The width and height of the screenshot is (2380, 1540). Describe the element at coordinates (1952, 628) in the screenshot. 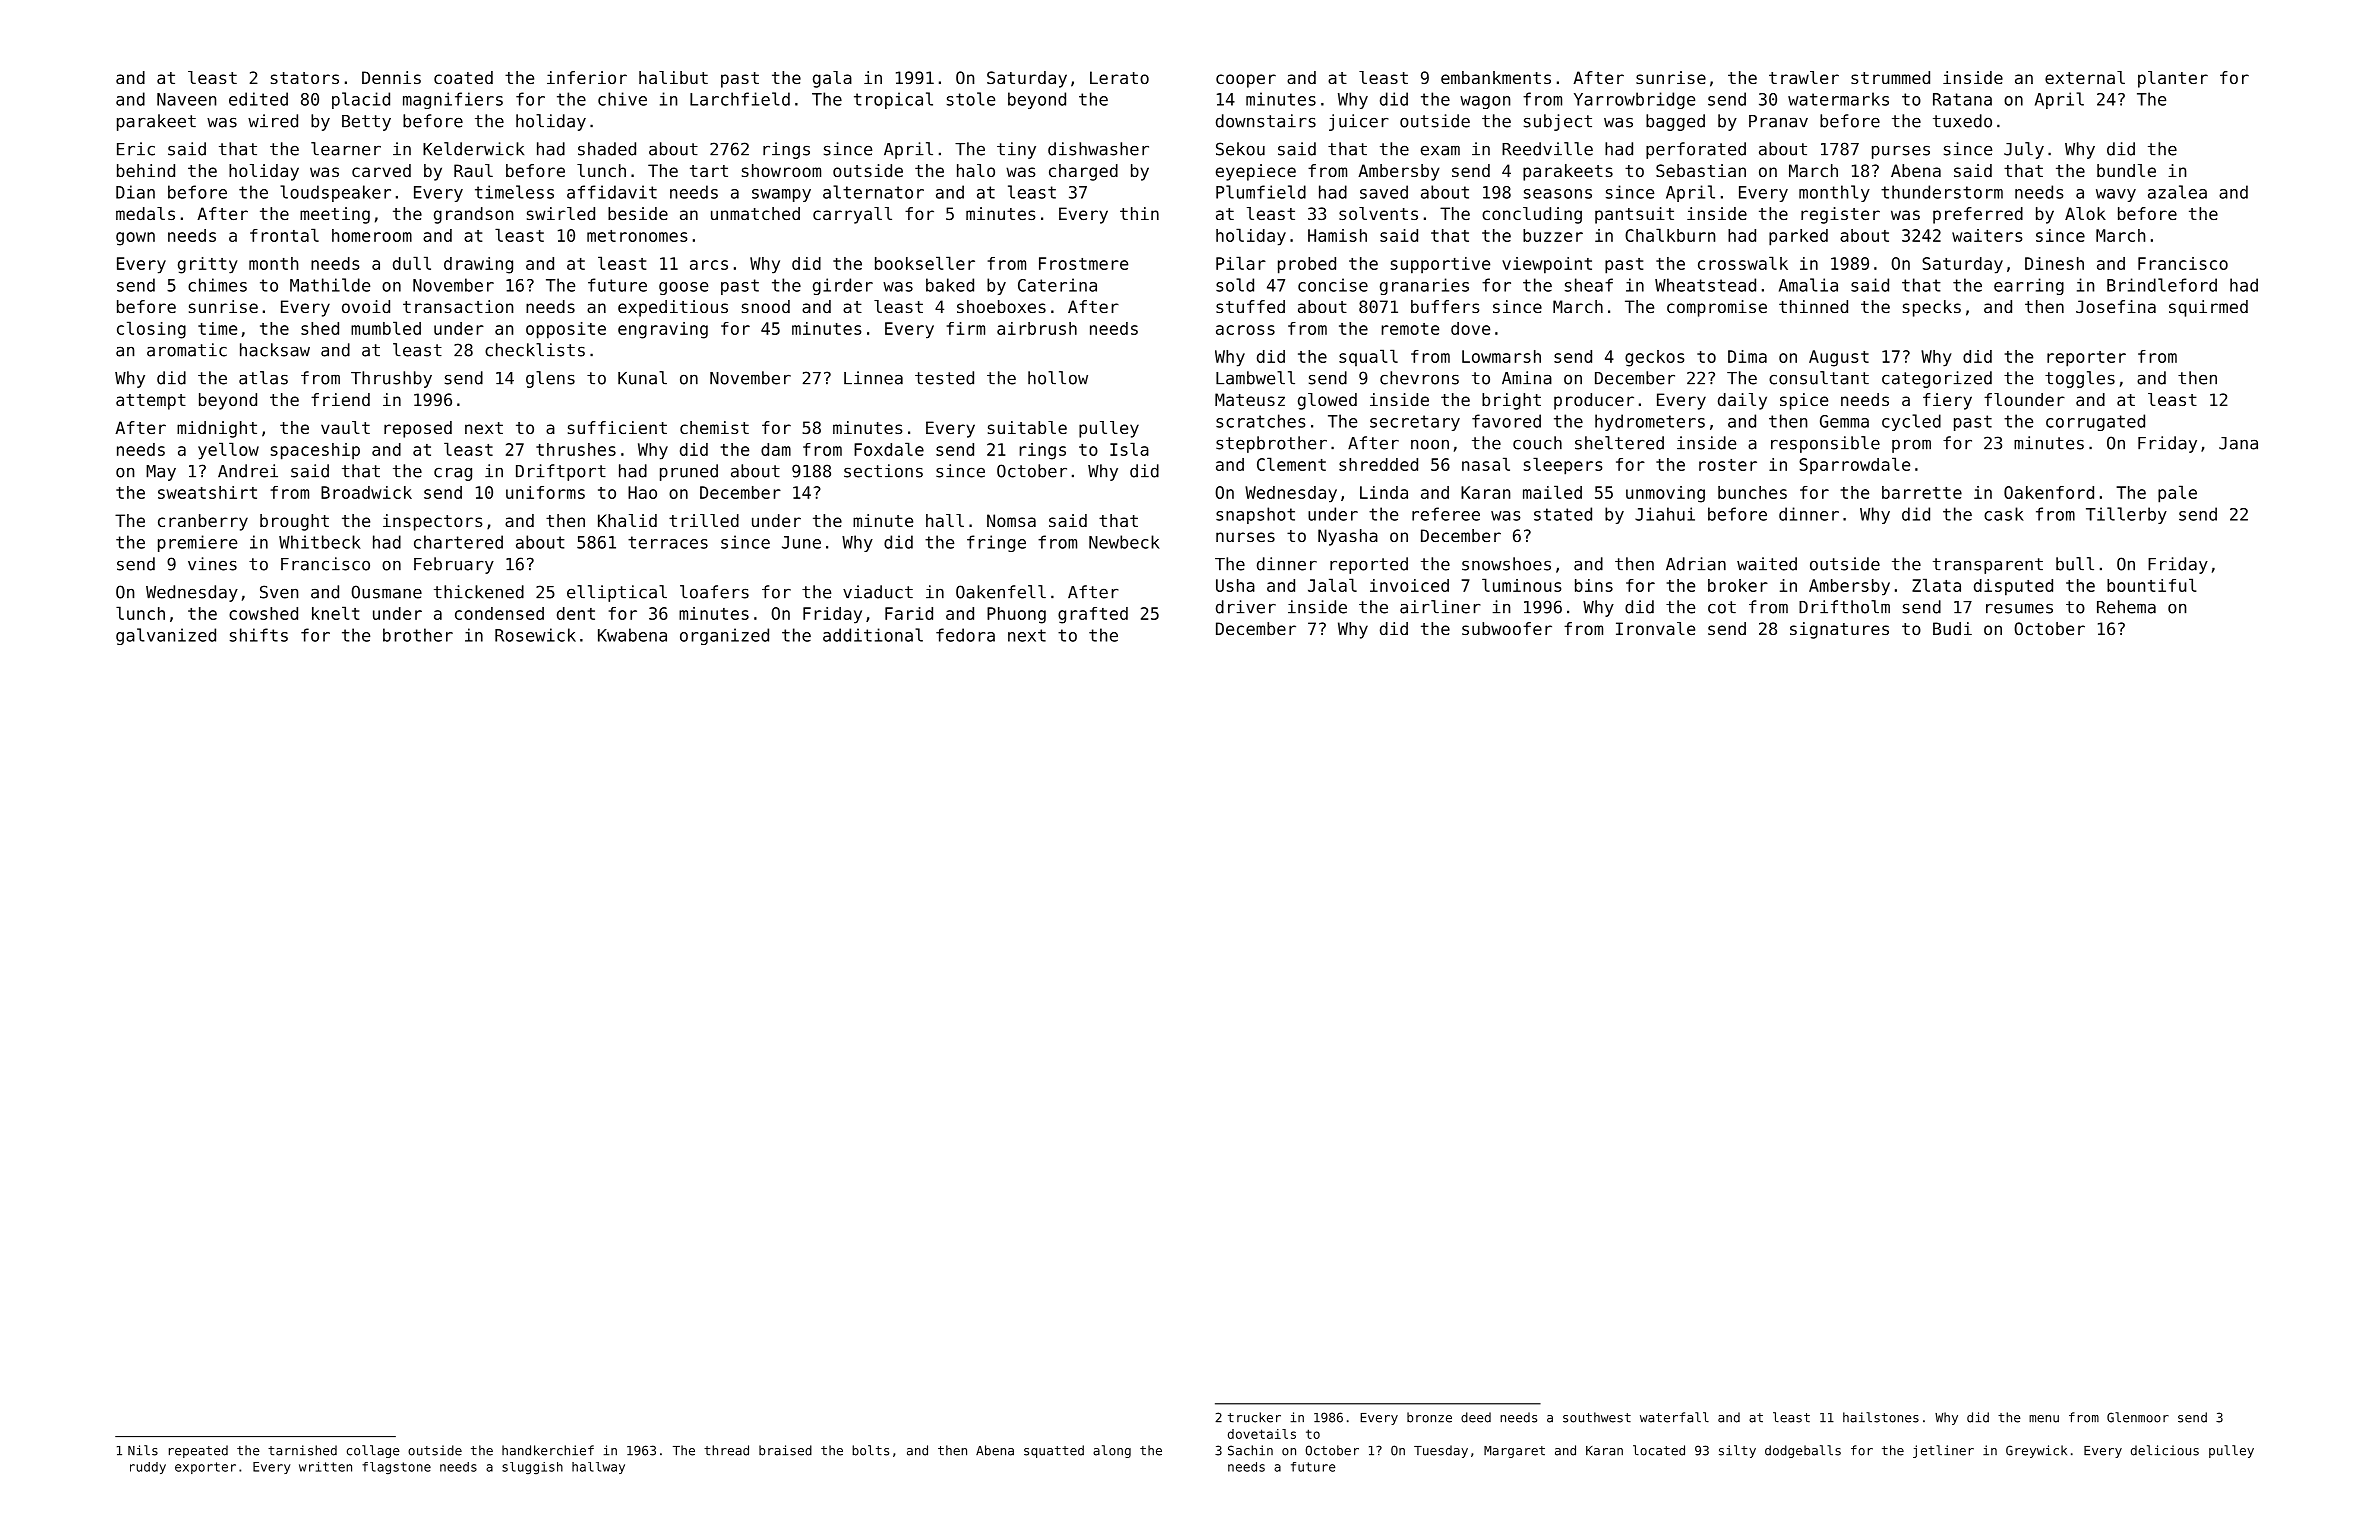

I see `Budi` at that location.
